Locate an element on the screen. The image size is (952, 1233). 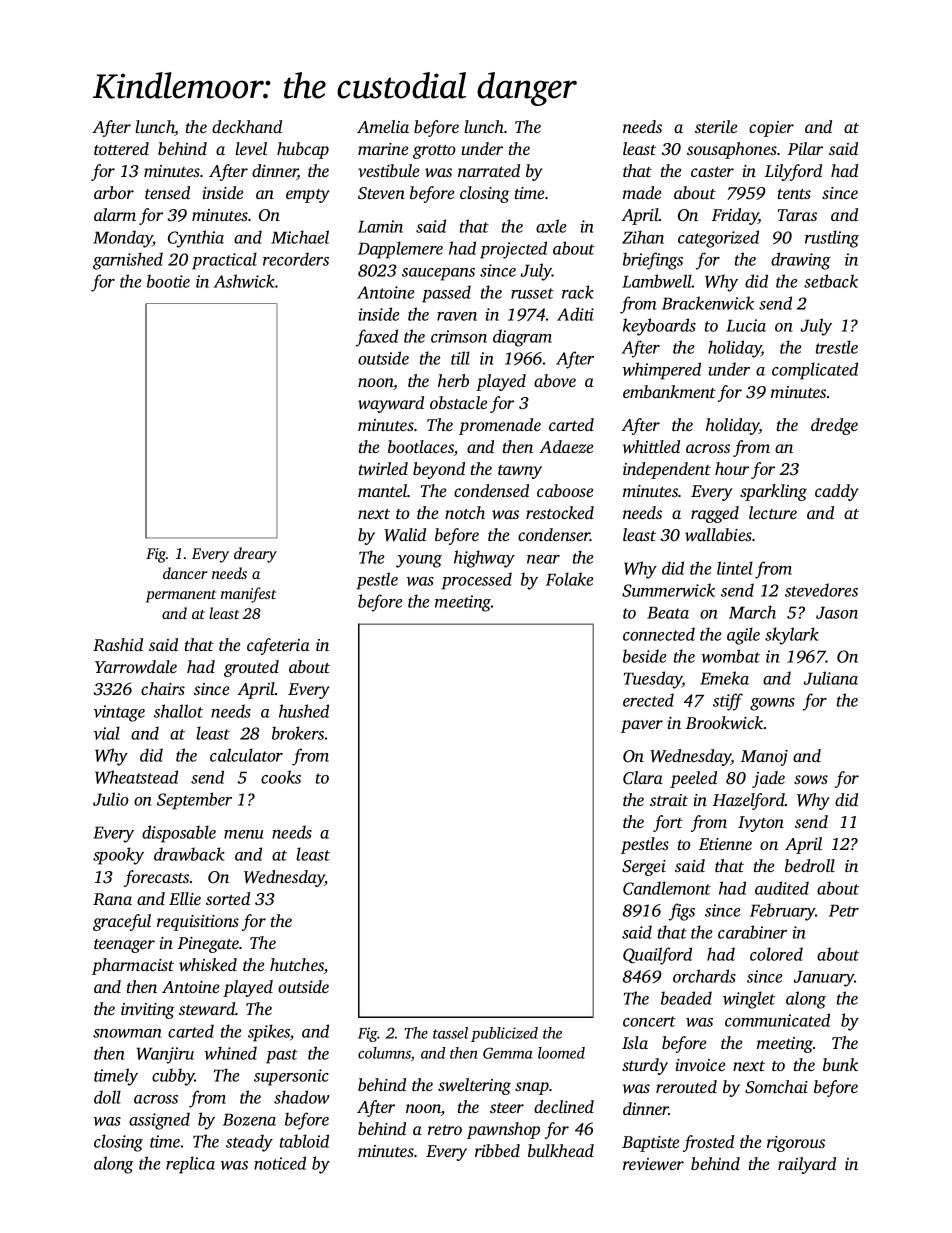
Sergei is located at coordinates (644, 868).
